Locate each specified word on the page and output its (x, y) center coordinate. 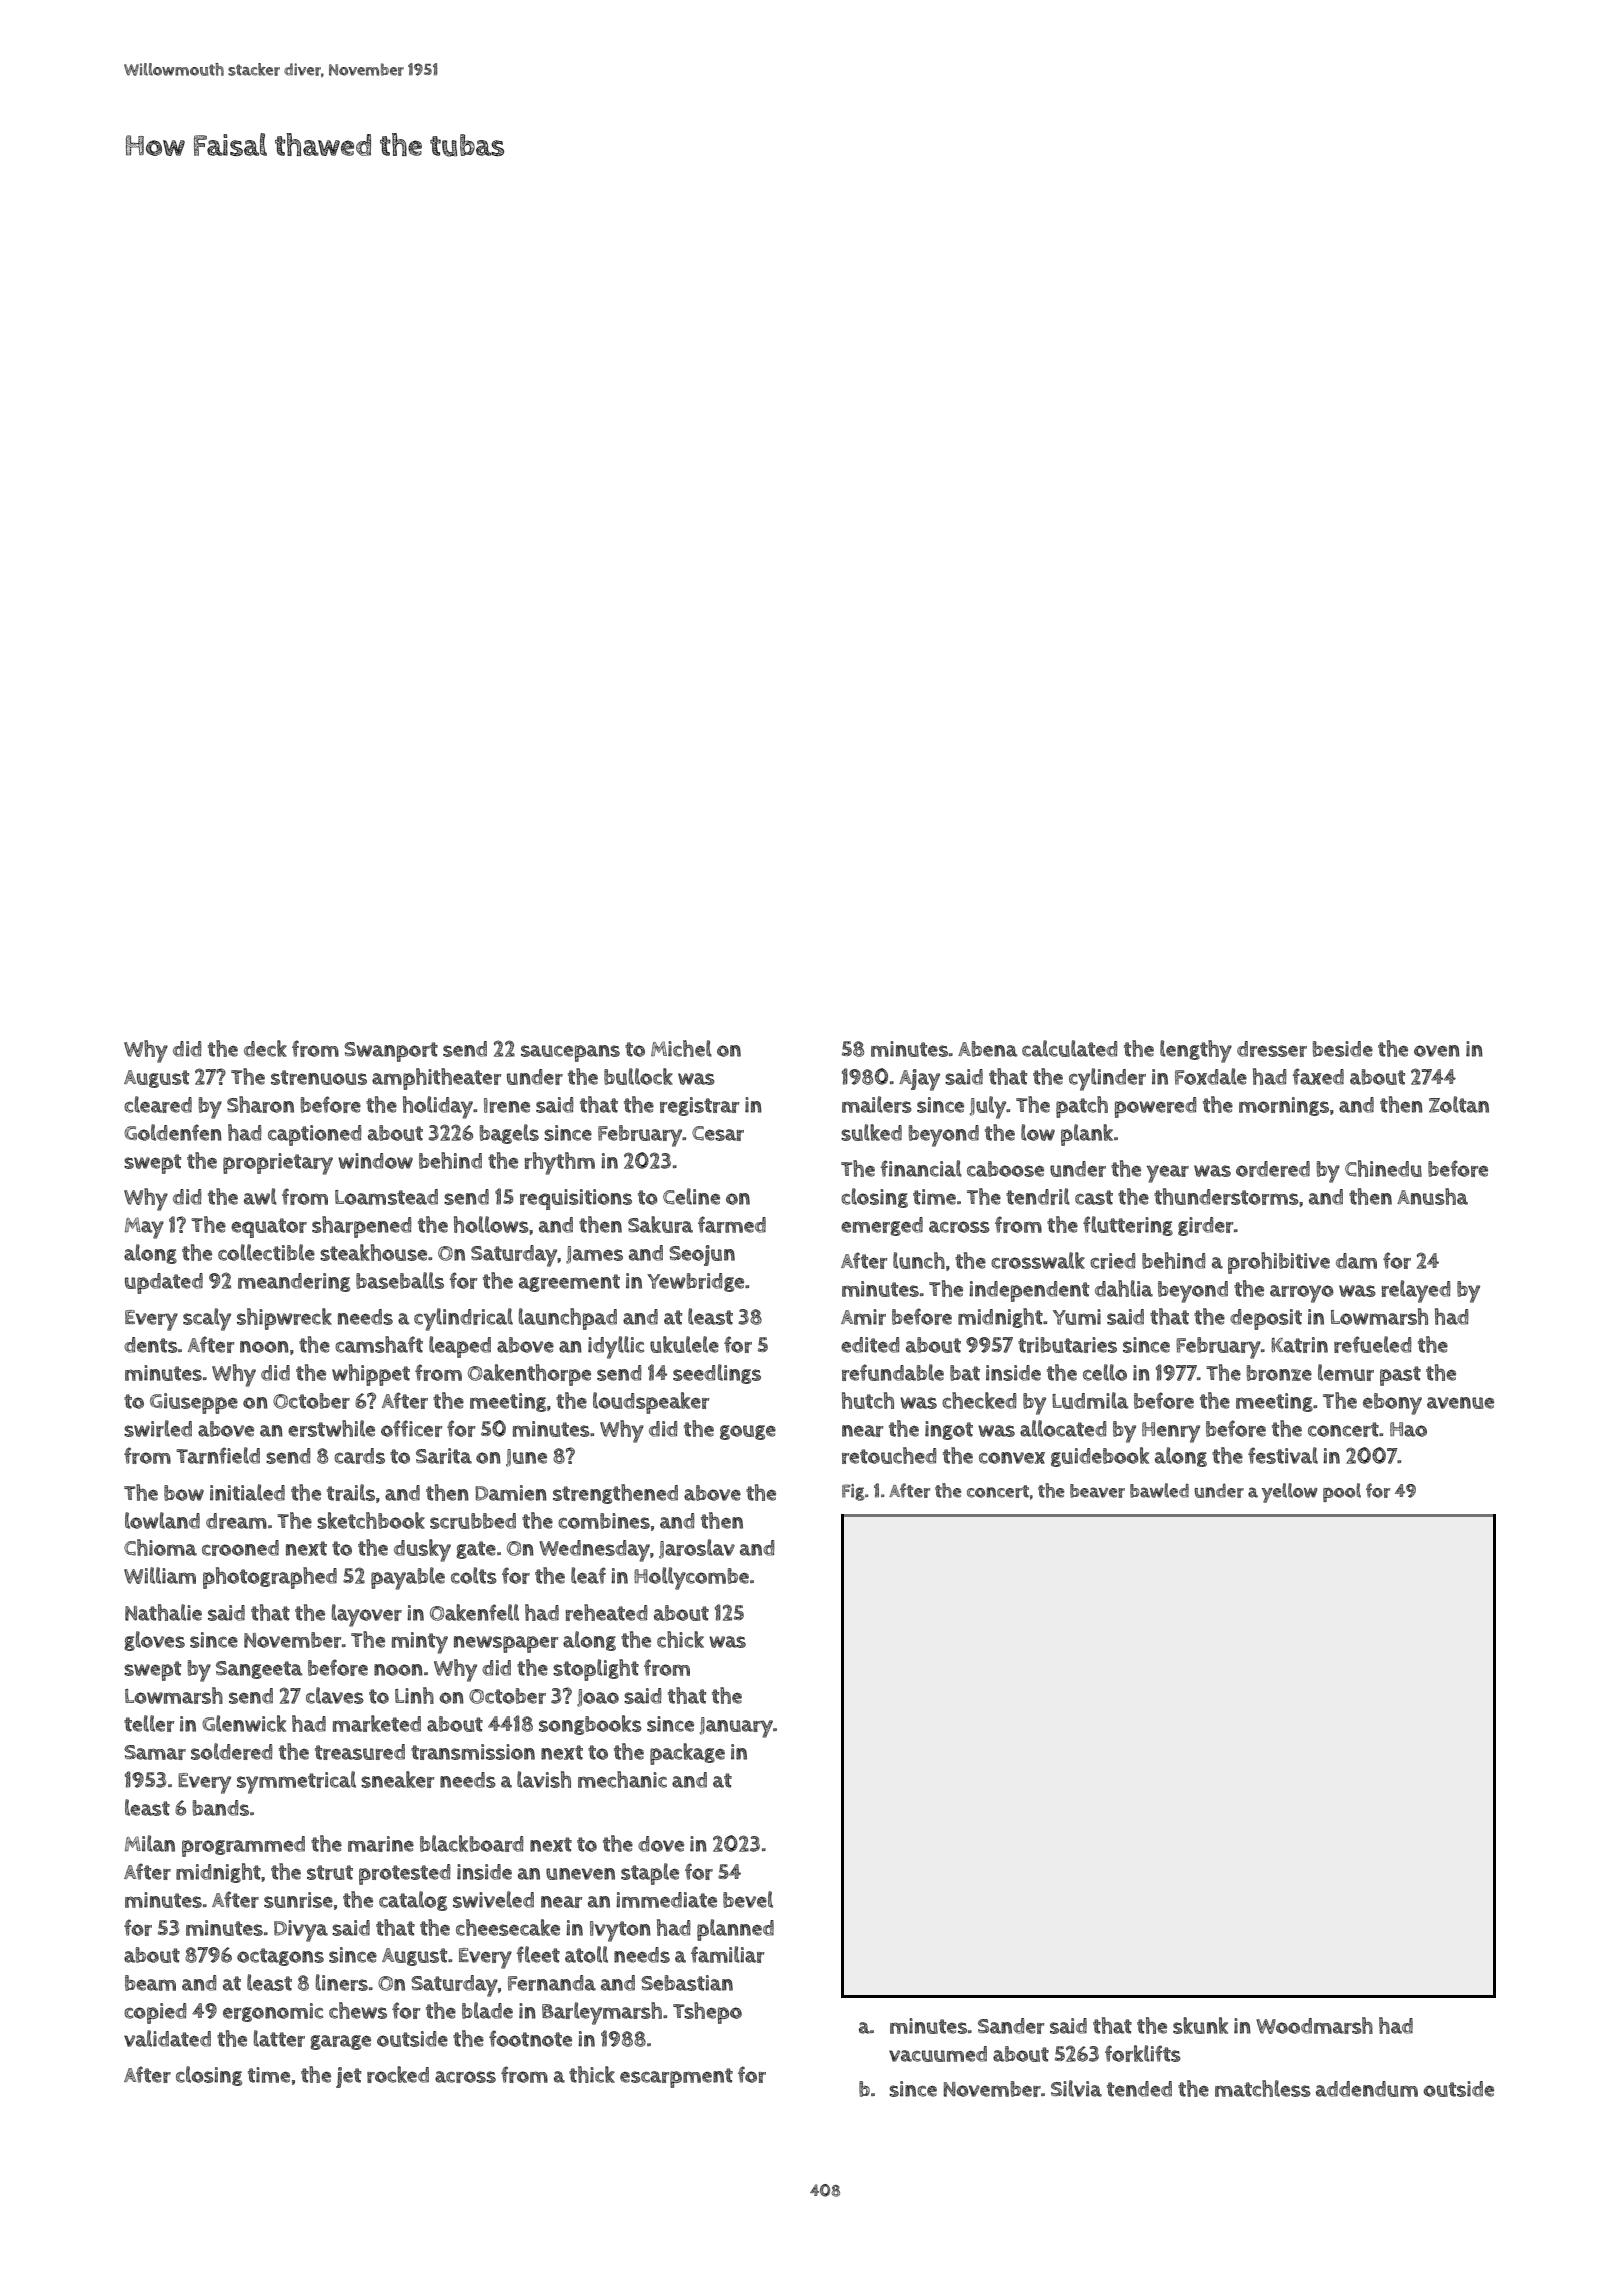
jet (348, 2077)
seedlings (717, 1374)
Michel (681, 1048)
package (687, 1754)
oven (1437, 1051)
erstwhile (331, 1428)
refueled (1372, 1344)
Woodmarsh (1314, 2025)
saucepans (570, 1053)
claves (335, 1695)
